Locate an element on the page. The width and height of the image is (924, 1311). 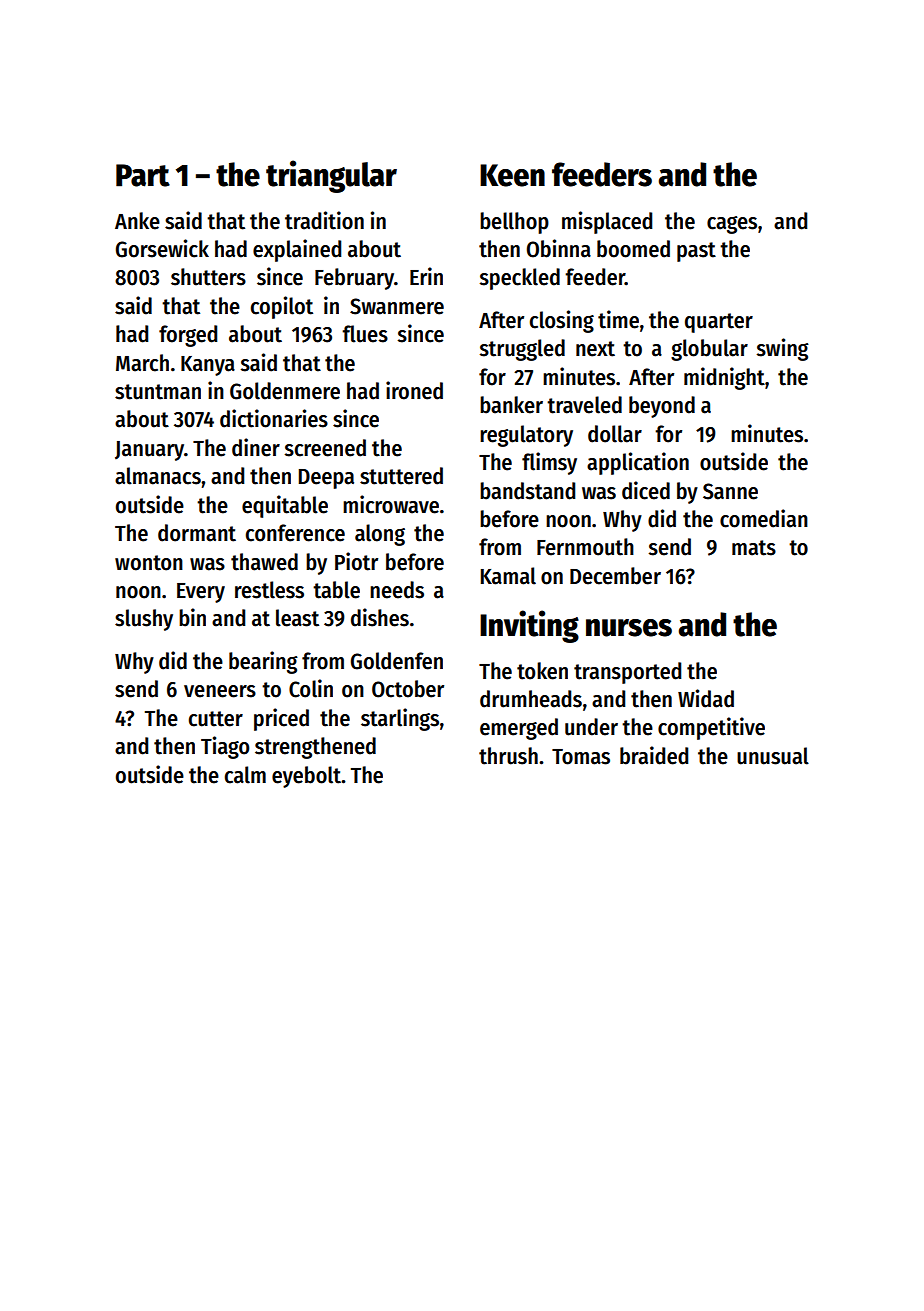
Part is located at coordinates (143, 175).
